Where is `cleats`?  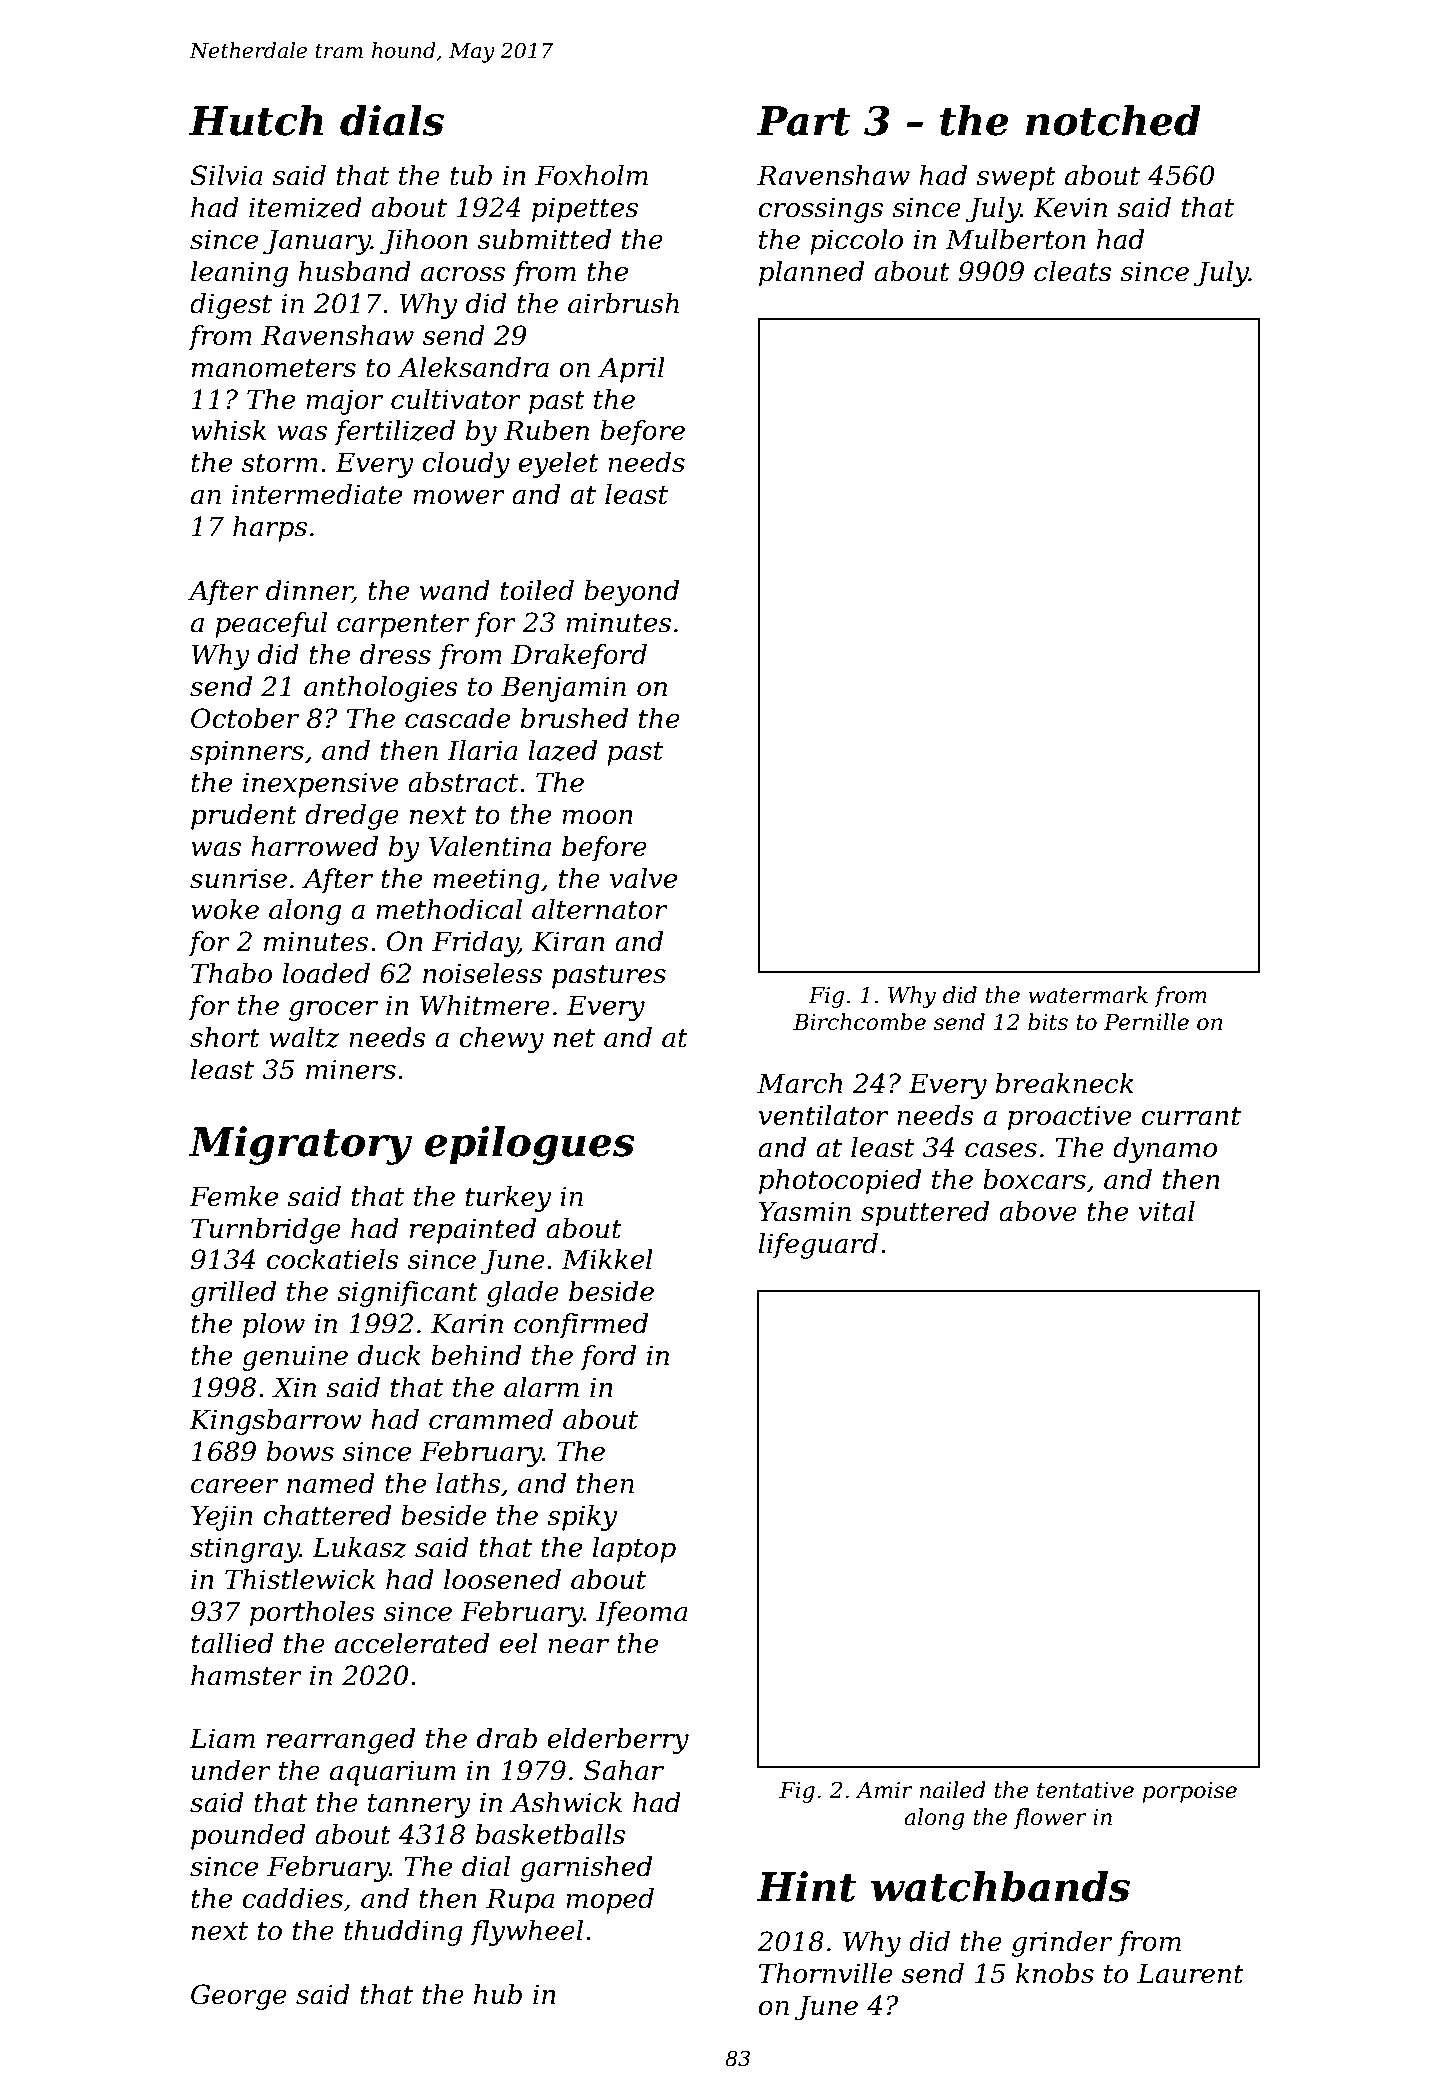
cleats is located at coordinates (1073, 271).
